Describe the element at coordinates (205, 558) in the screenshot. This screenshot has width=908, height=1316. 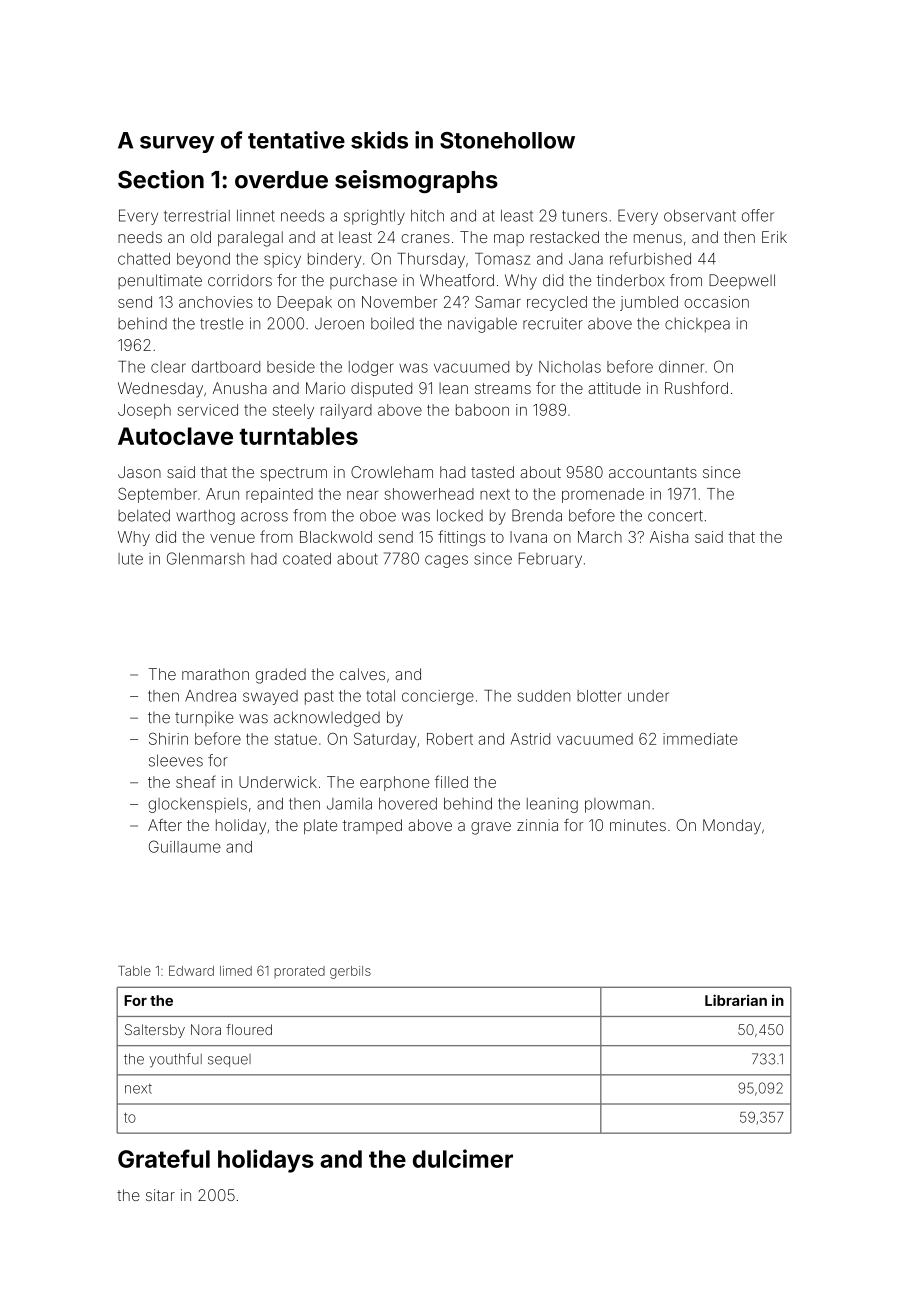
I see `Glenmarsh` at that location.
